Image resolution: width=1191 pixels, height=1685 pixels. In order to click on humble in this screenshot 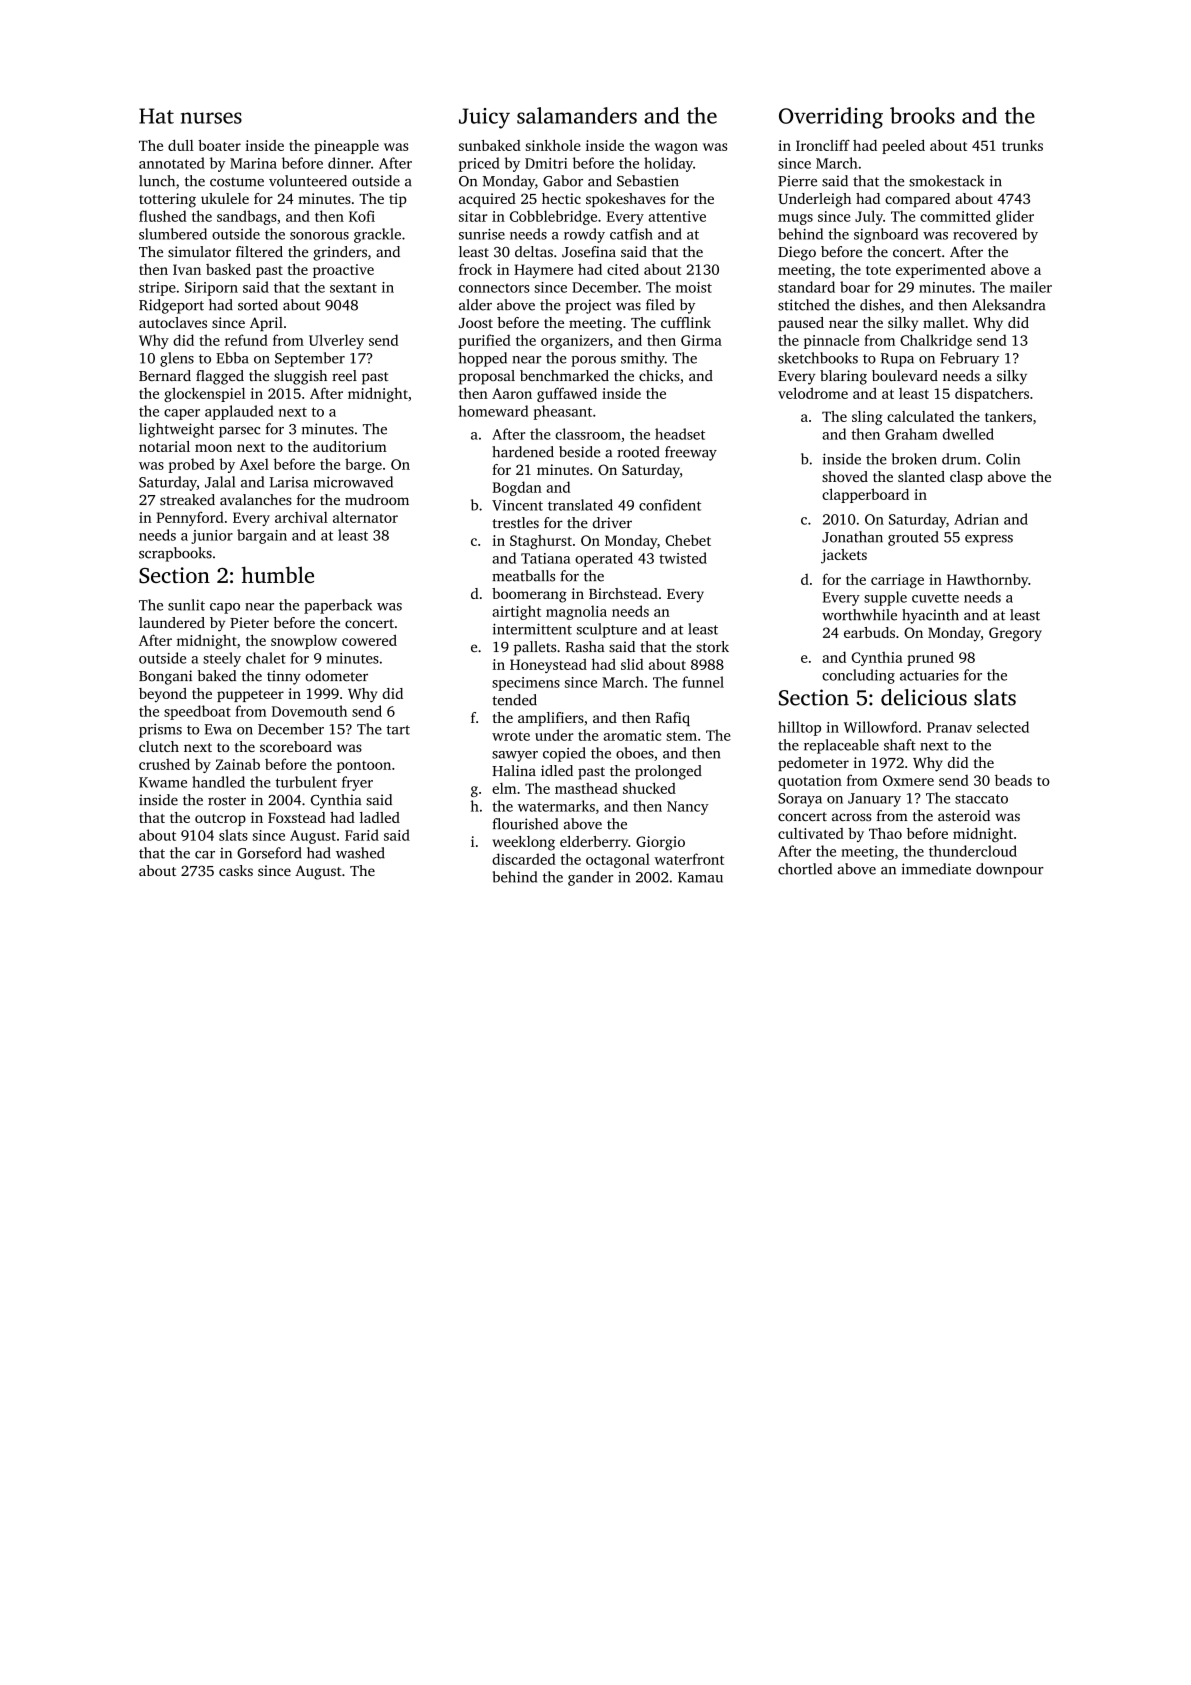, I will do `click(278, 574)`.
